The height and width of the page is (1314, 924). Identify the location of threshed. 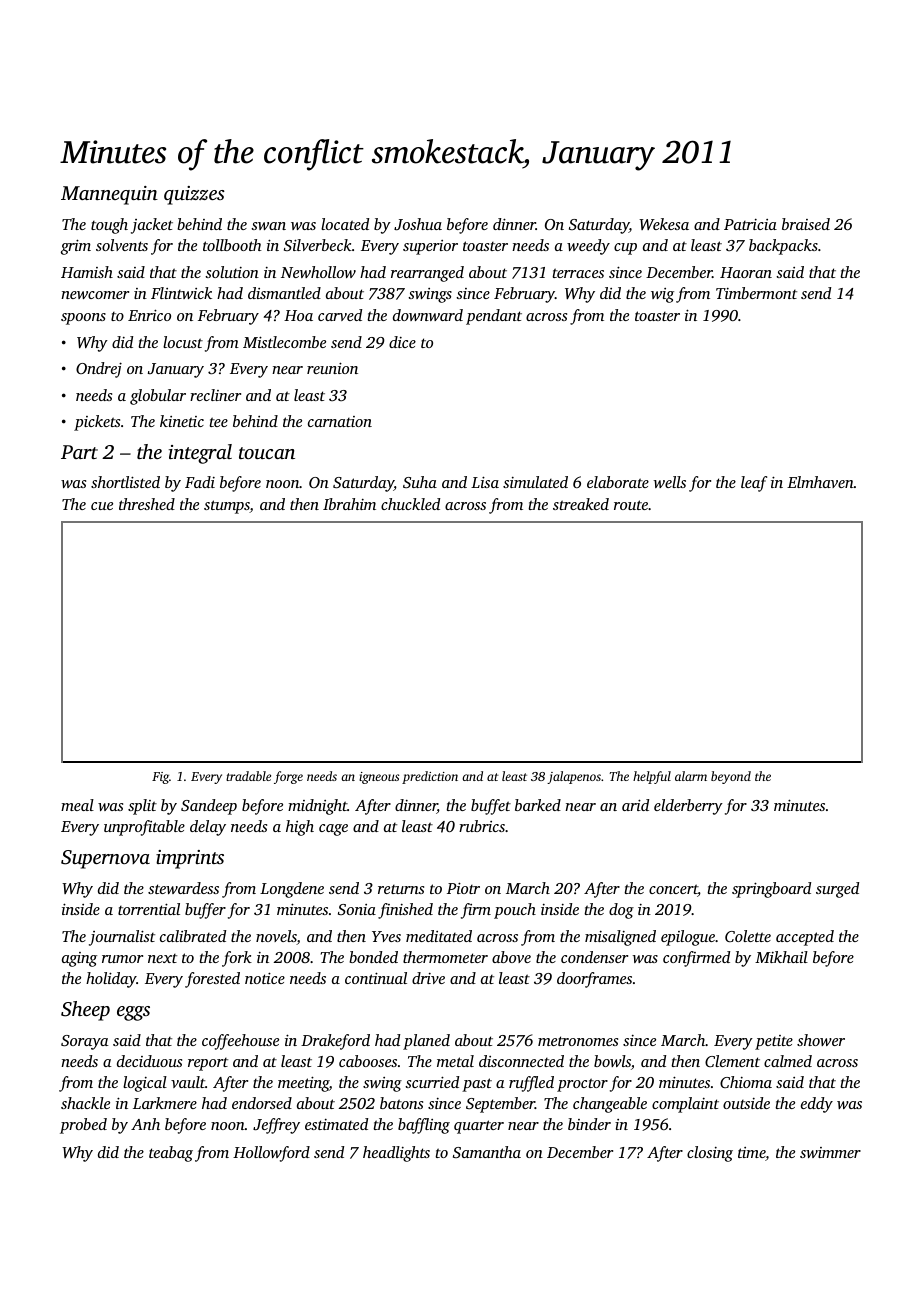
(147, 504).
